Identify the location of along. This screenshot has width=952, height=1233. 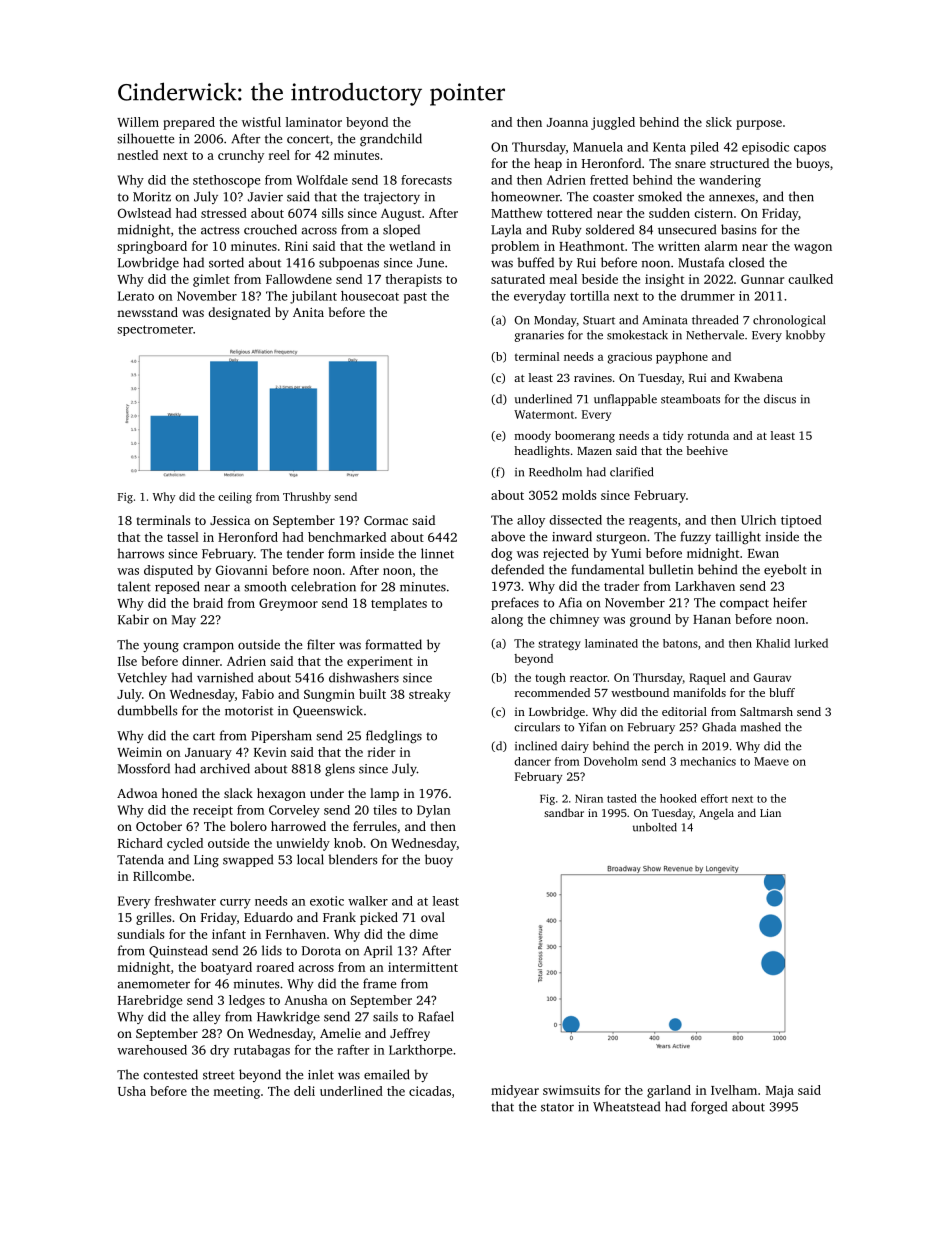
(507, 620).
